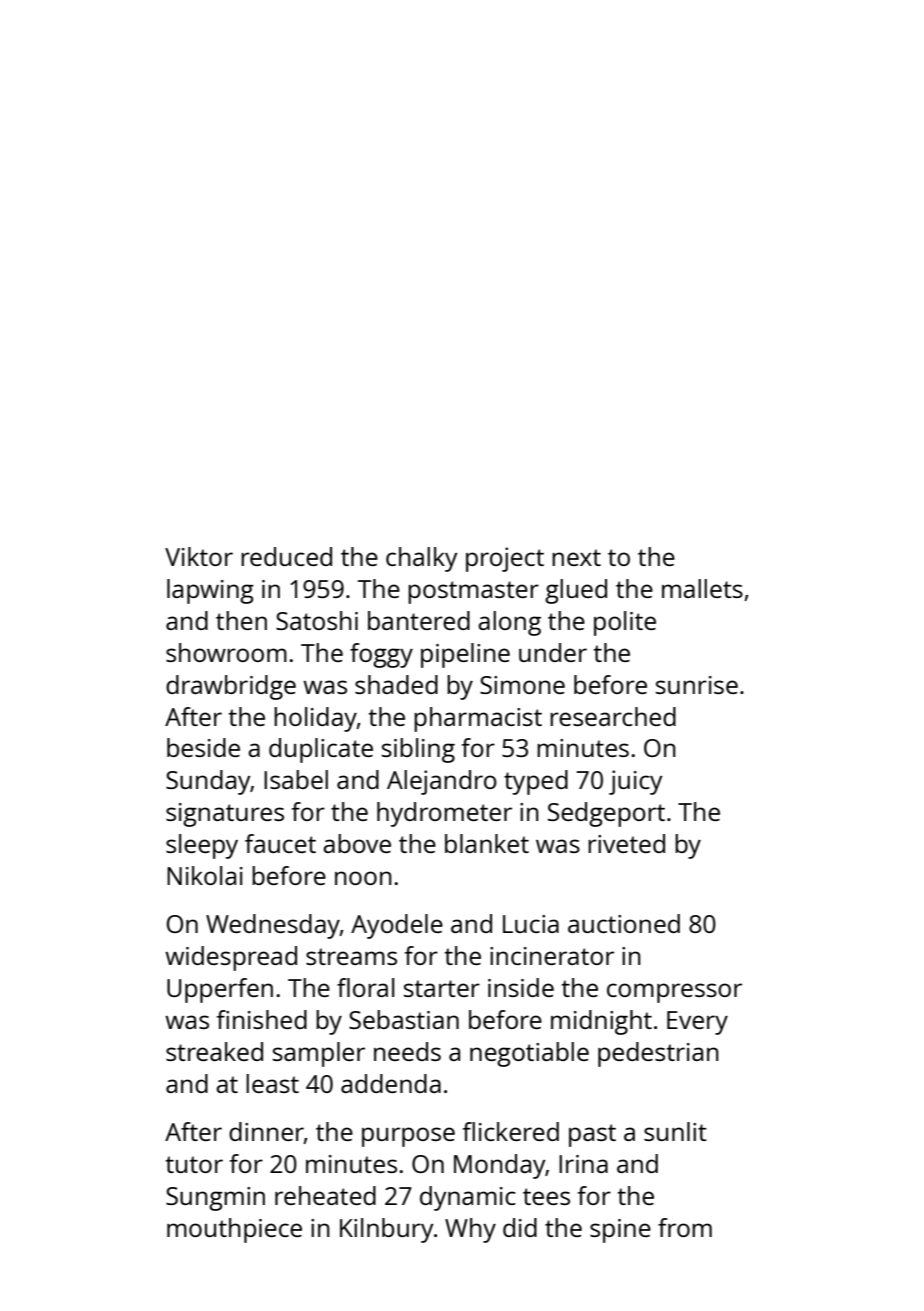 Image resolution: width=924 pixels, height=1311 pixels. I want to click on starter, so click(442, 988).
